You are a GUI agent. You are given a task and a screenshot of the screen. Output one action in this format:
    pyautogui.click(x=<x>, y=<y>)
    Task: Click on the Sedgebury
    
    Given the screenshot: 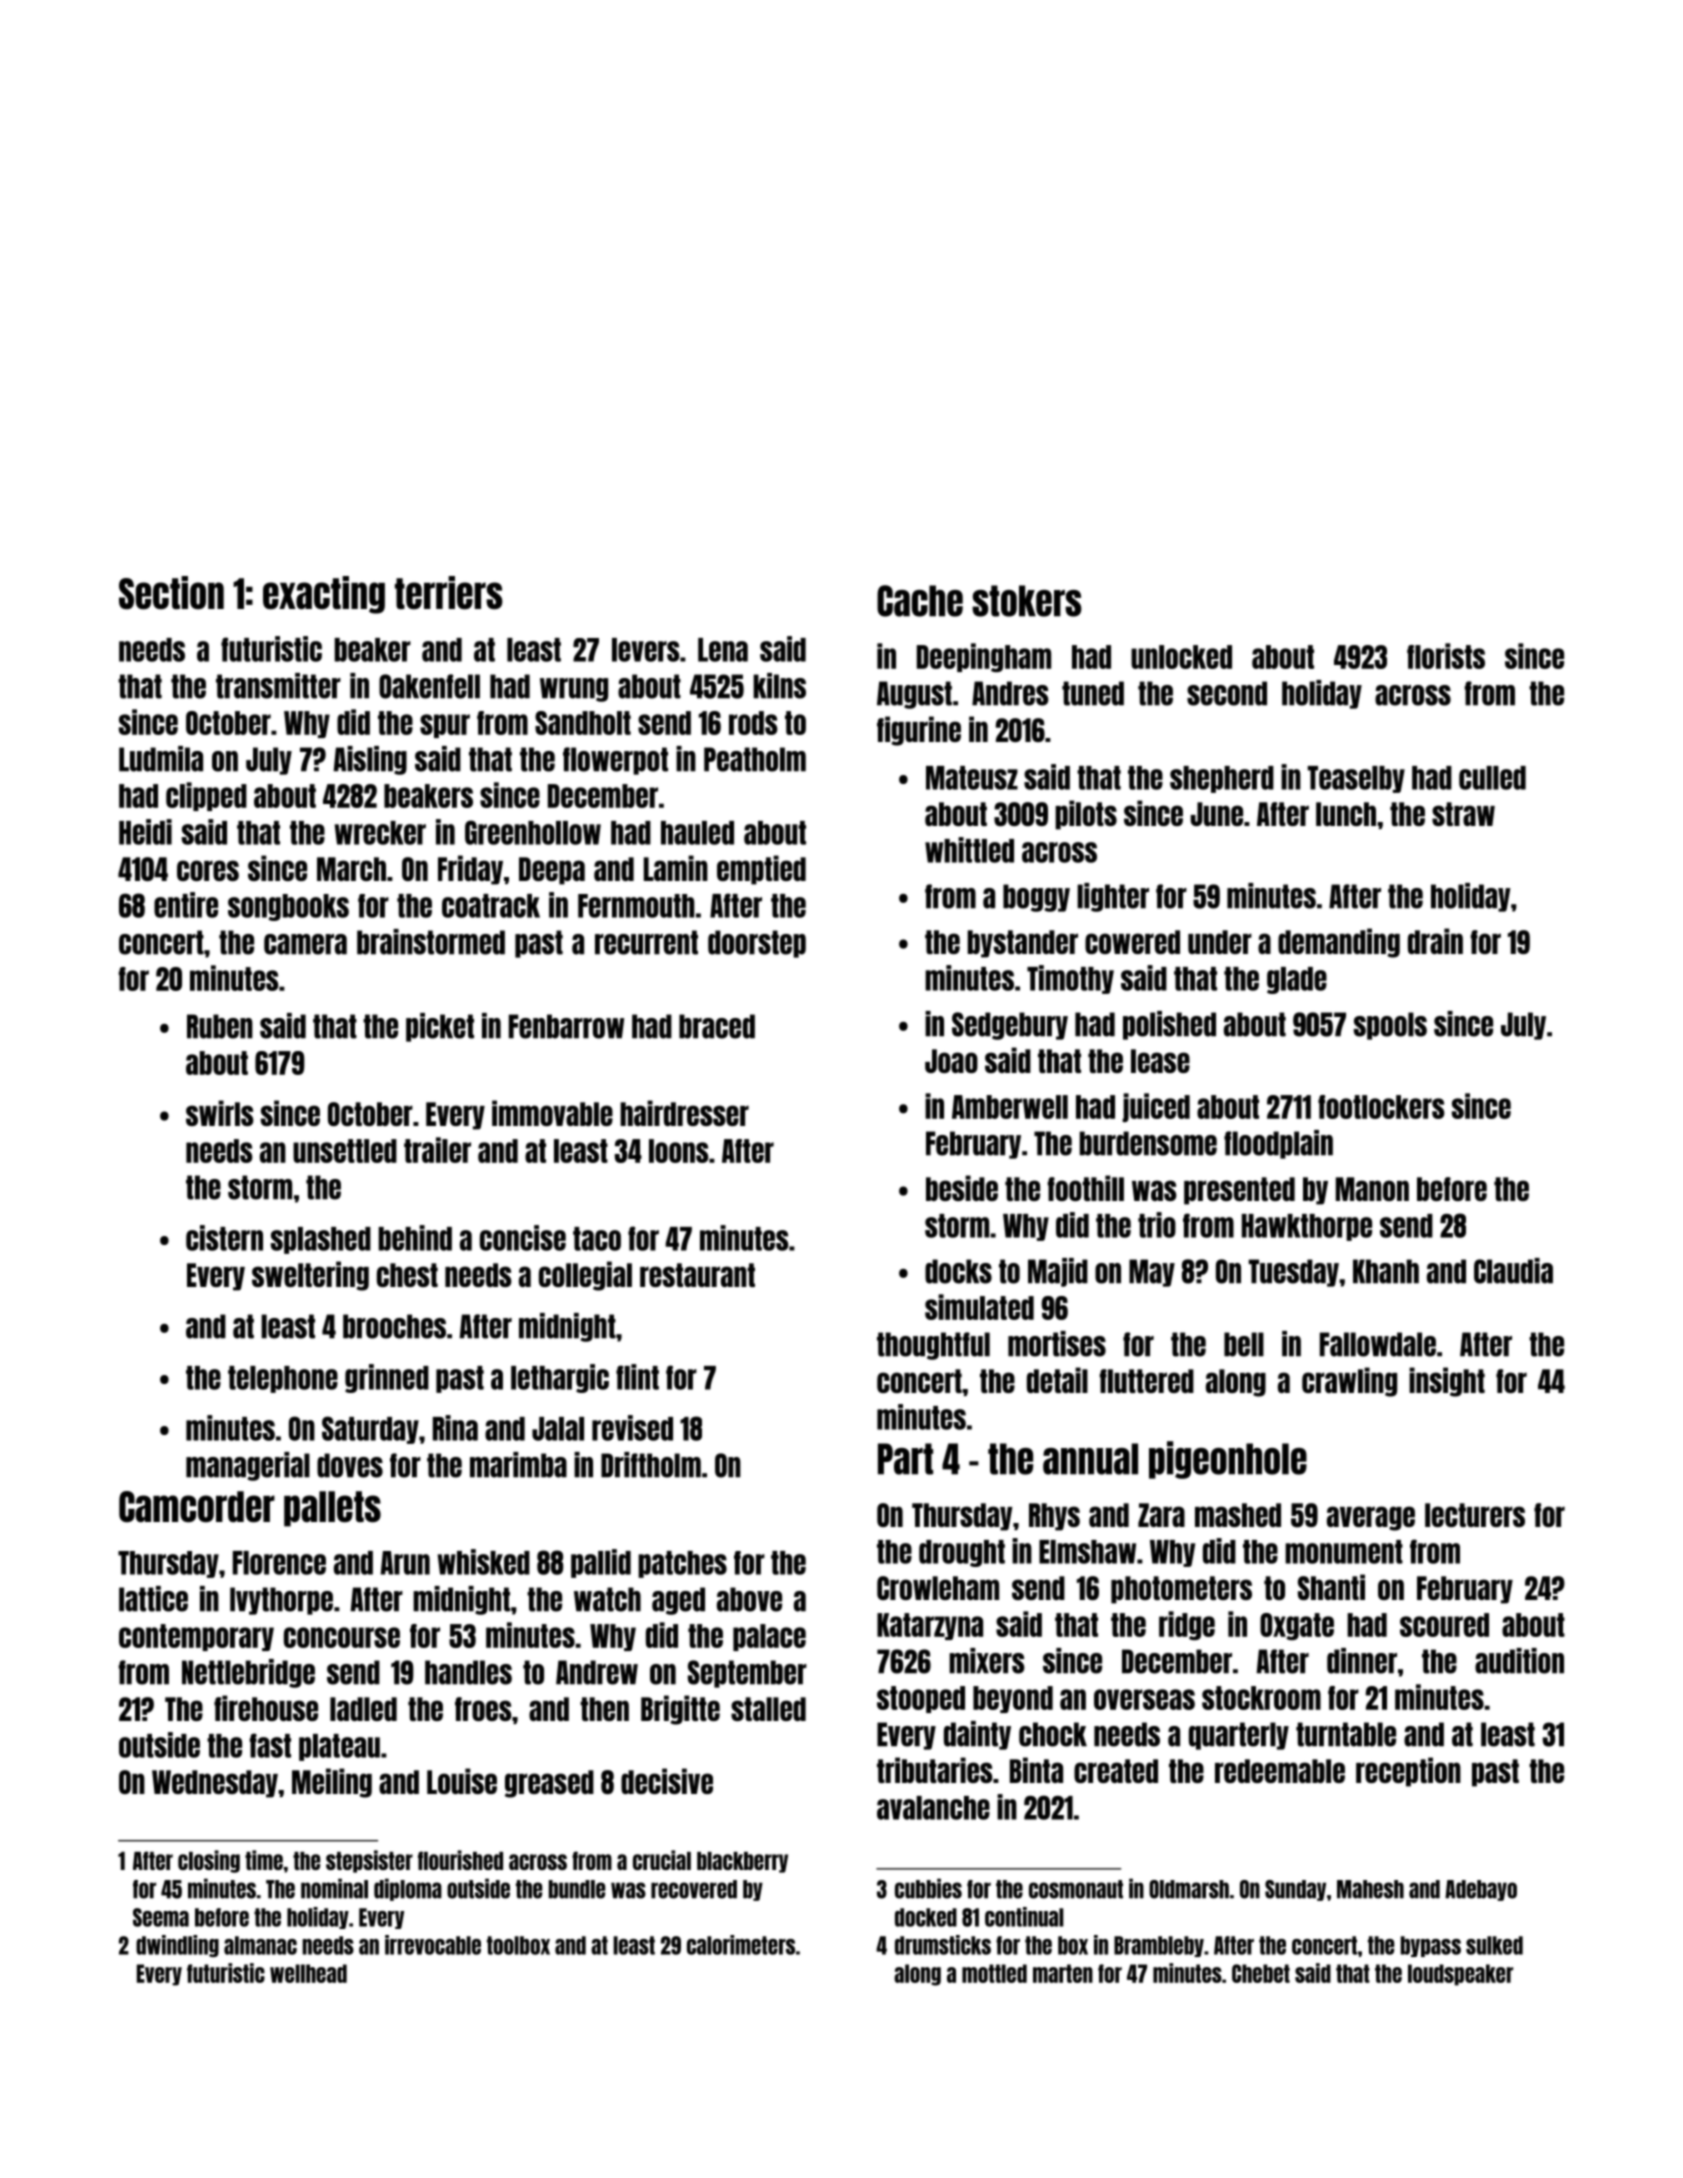 What is the action you would take?
    pyautogui.click(x=1010, y=1026)
